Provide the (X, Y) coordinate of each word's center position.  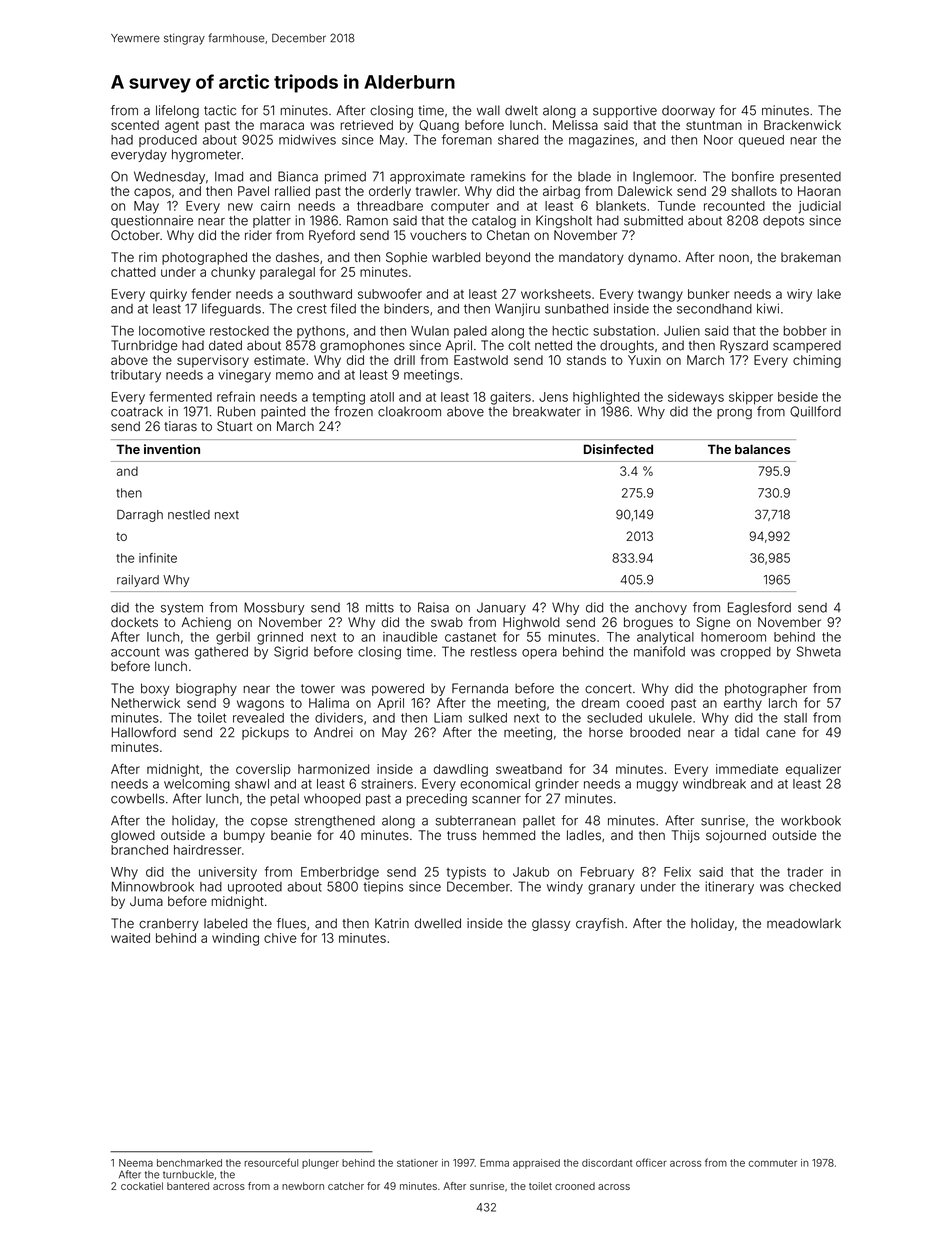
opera (539, 654)
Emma (494, 1163)
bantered (188, 1186)
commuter (772, 1163)
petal (285, 799)
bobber (805, 331)
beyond (508, 258)
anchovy (661, 608)
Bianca (298, 176)
